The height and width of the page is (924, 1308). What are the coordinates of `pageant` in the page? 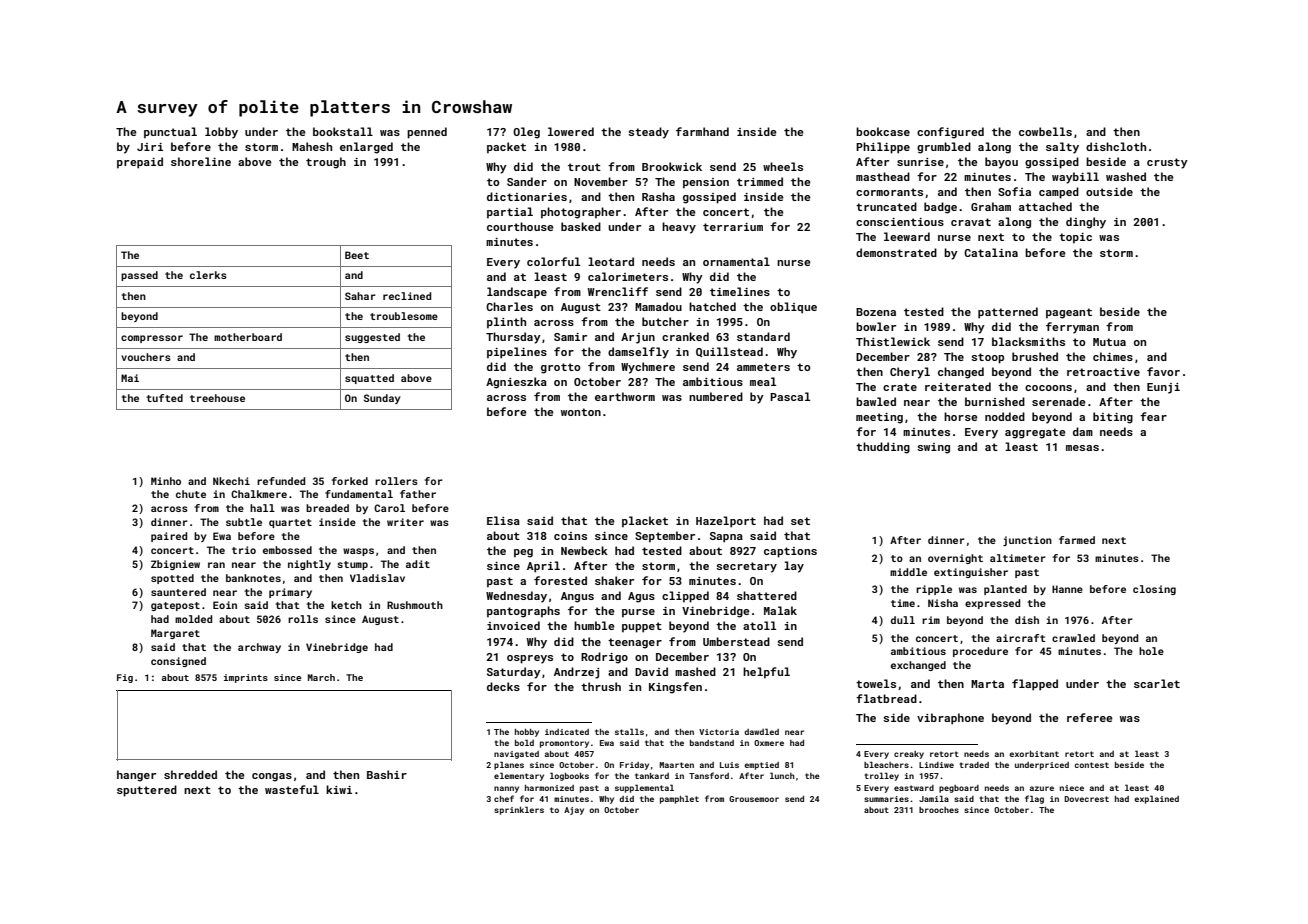 It's located at (1069, 313).
